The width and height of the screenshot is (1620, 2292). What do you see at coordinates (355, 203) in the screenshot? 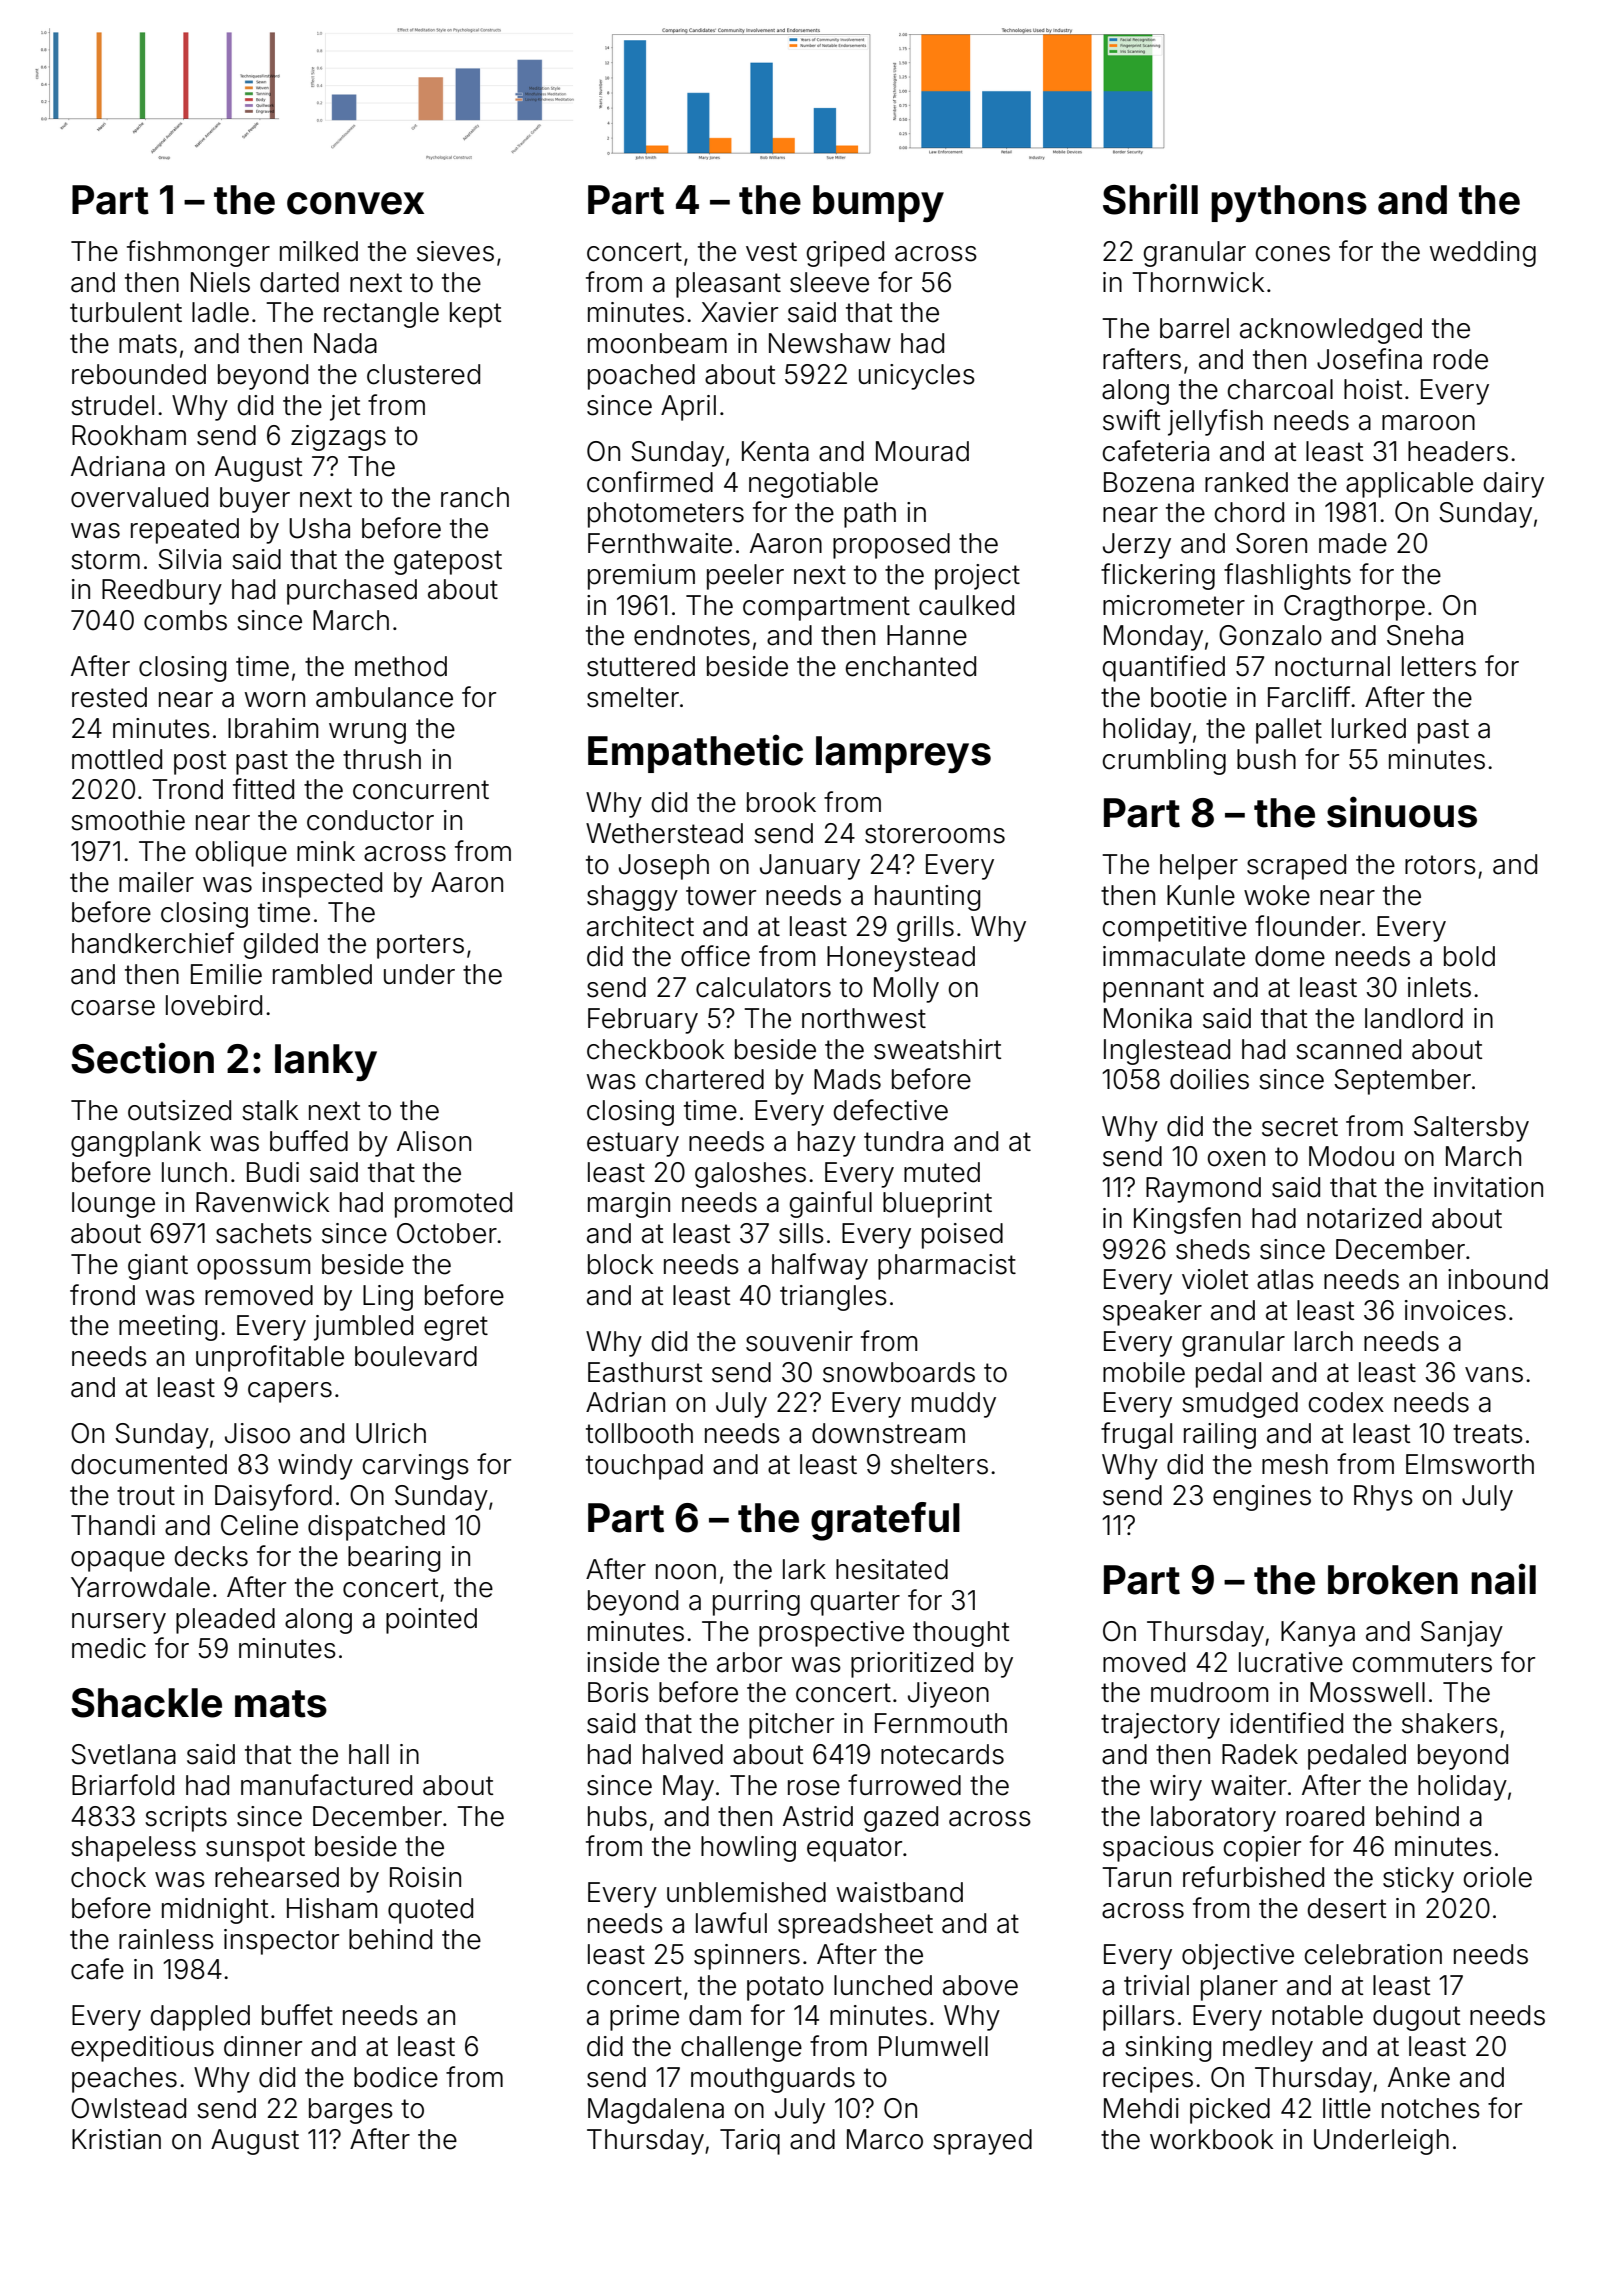
I see `convex` at bounding box center [355, 203].
